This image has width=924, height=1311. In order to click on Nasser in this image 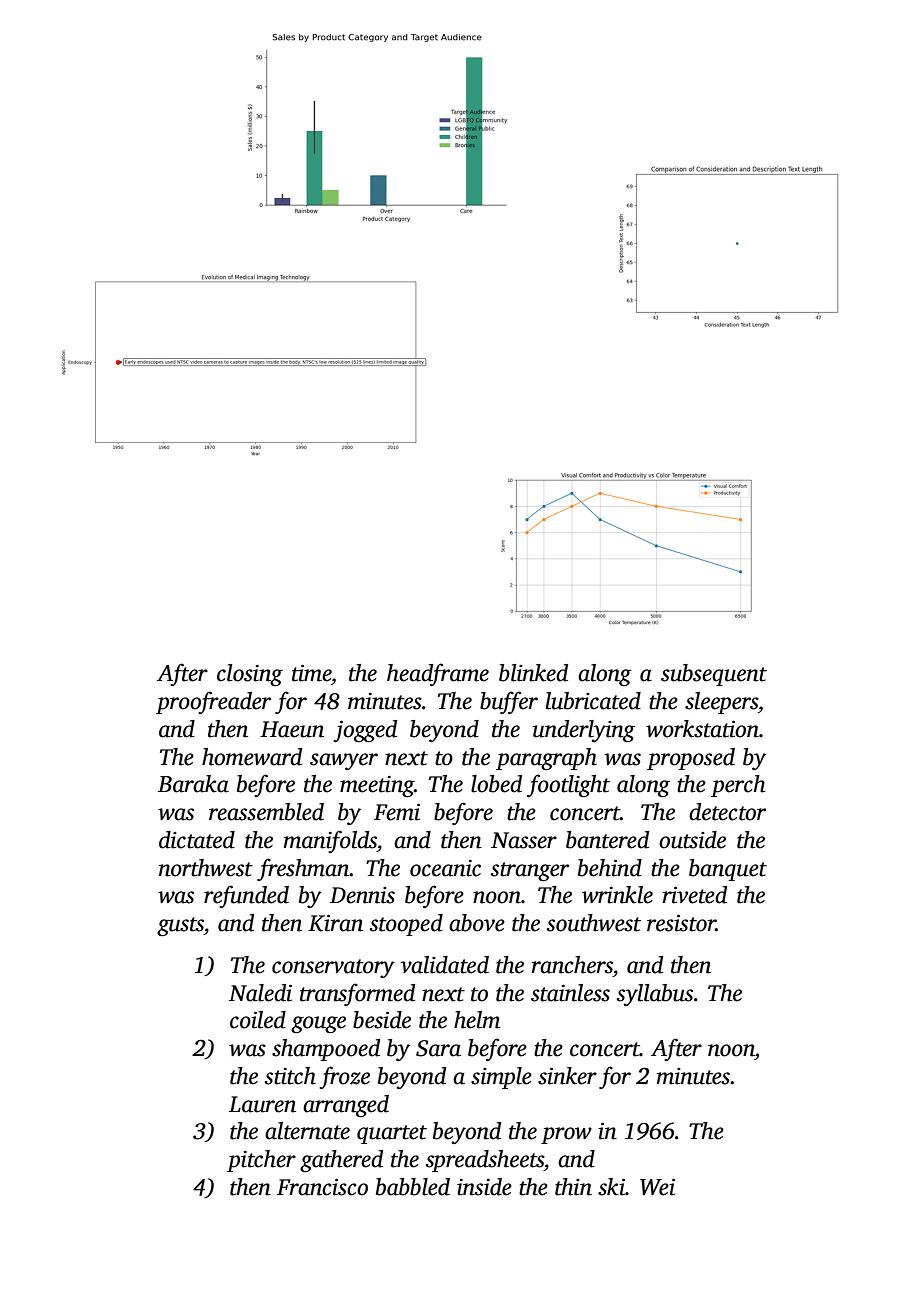, I will do `click(524, 840)`.
